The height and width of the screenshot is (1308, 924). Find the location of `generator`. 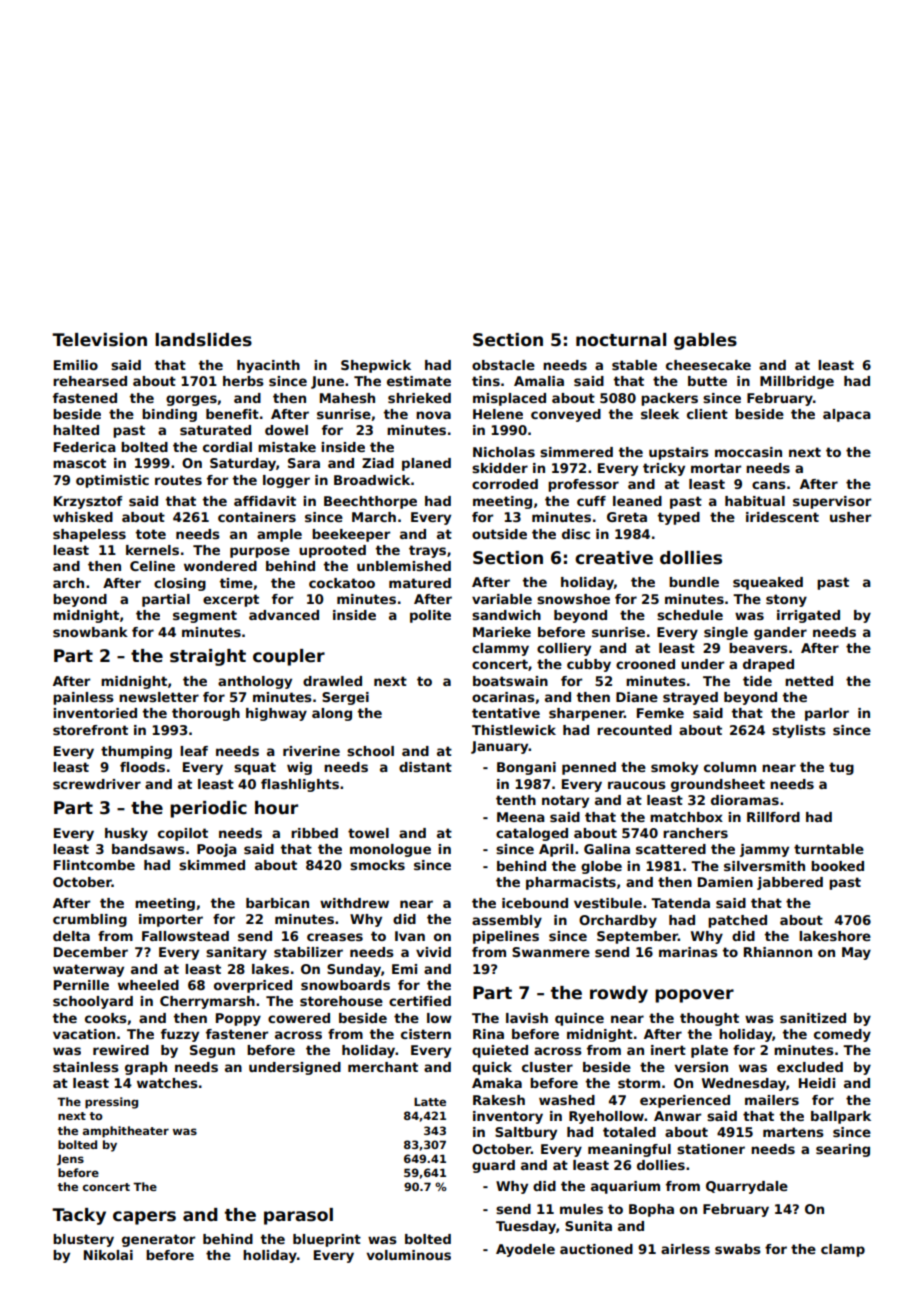

generator is located at coordinates (158, 1240).
